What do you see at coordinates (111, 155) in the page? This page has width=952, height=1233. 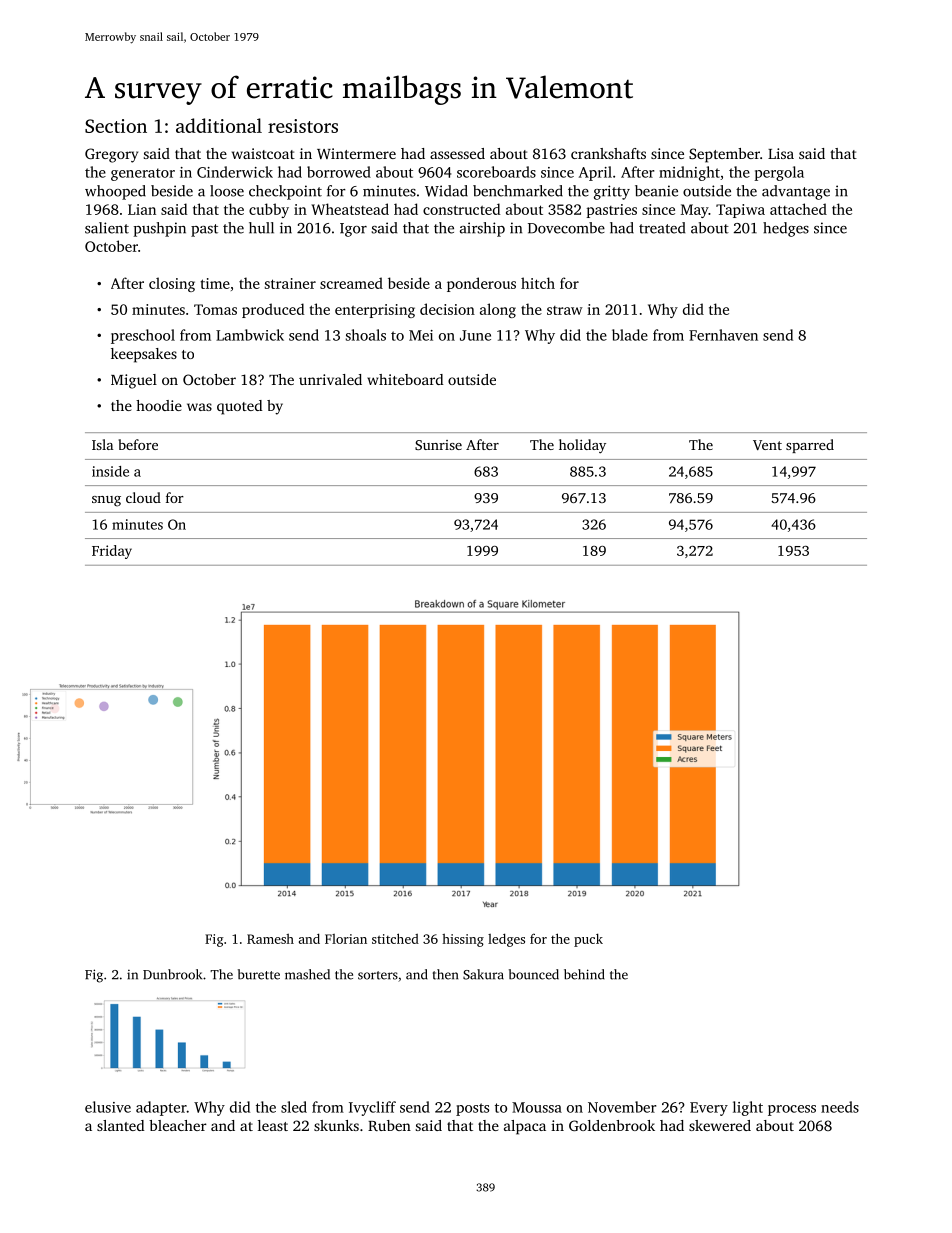 I see `Gregory` at bounding box center [111, 155].
